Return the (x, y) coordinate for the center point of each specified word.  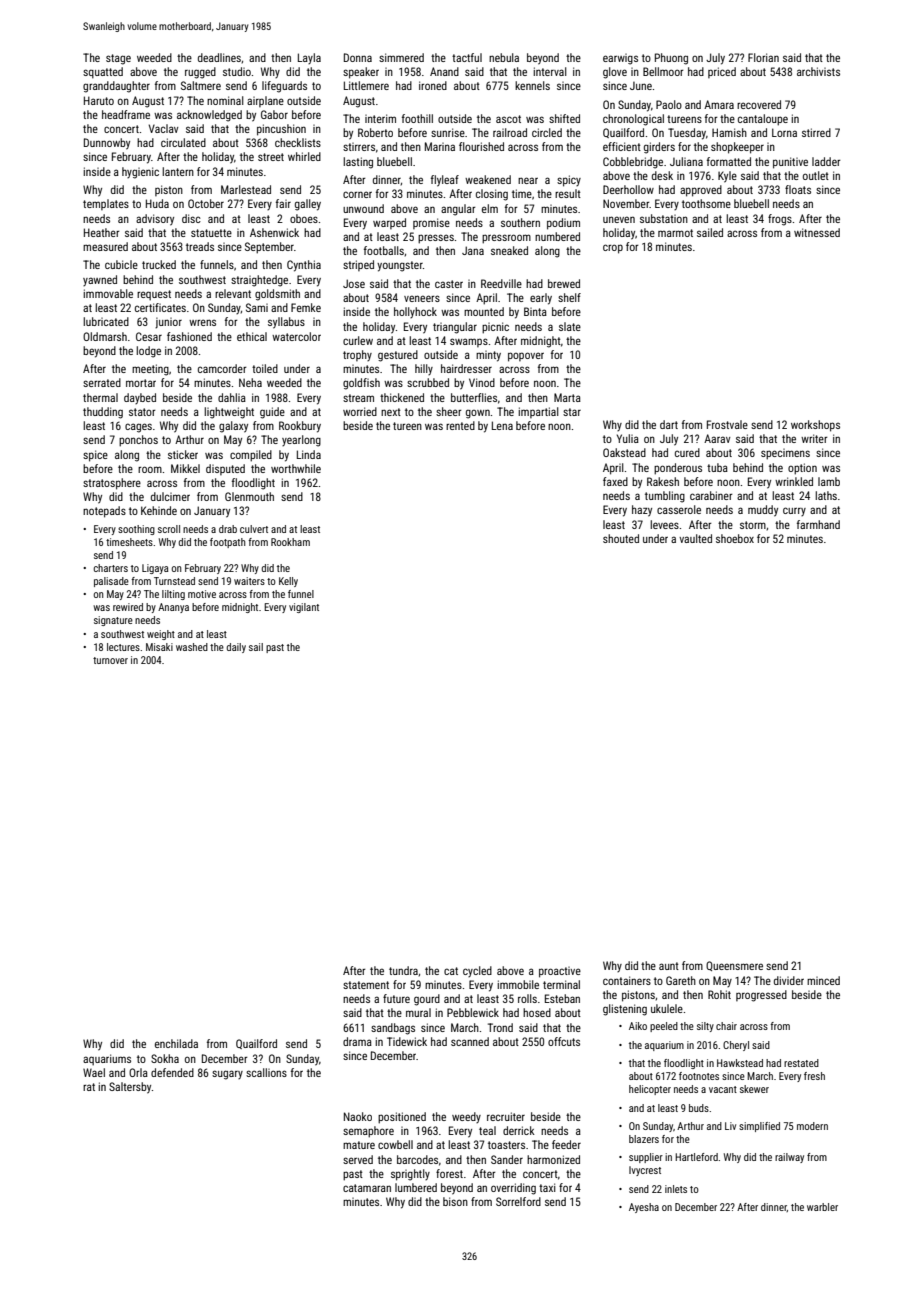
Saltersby (130, 1088)
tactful (467, 57)
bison (455, 1201)
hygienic (140, 173)
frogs (780, 220)
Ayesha (644, 1208)
